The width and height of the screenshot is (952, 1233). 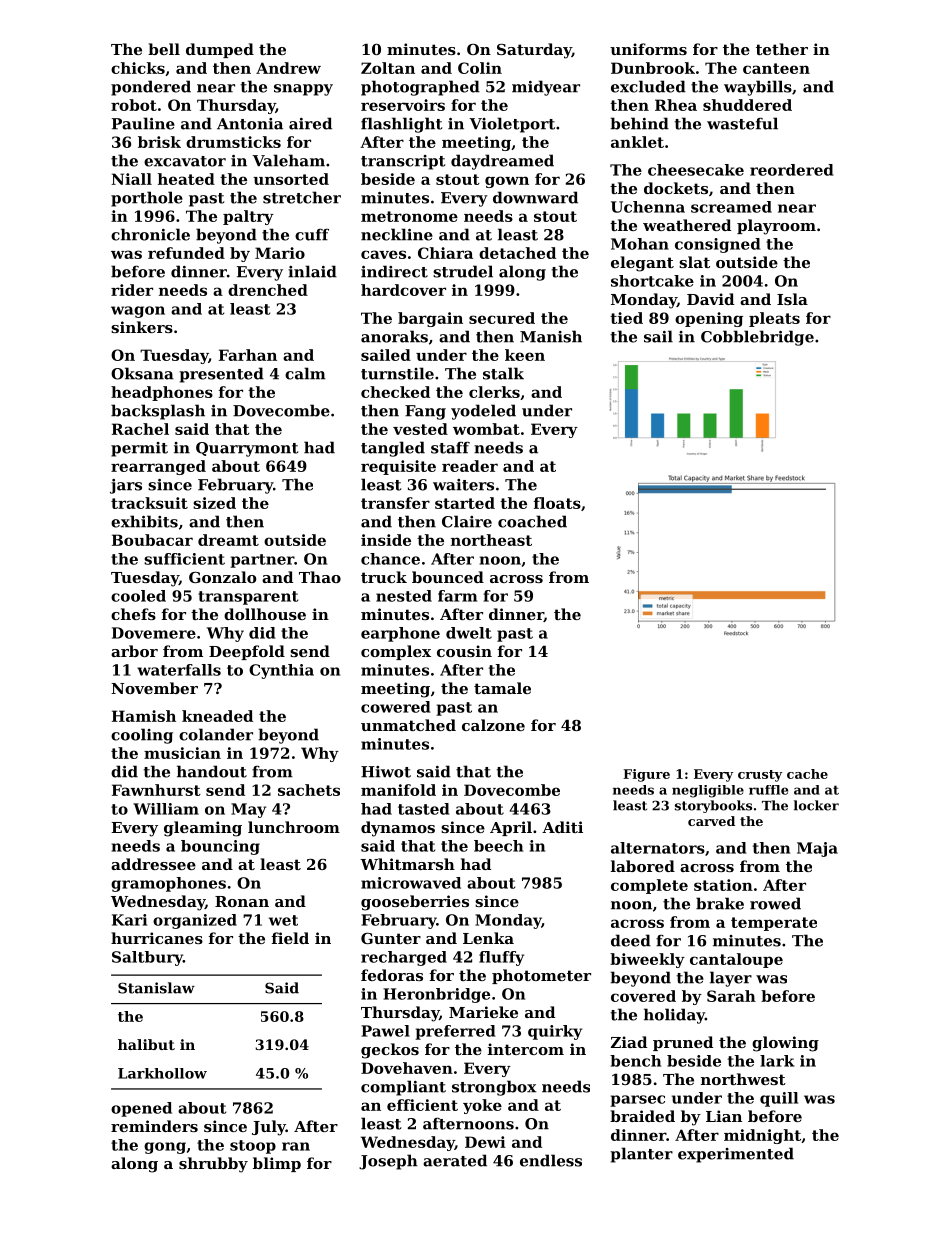 I want to click on bell, so click(x=164, y=49).
